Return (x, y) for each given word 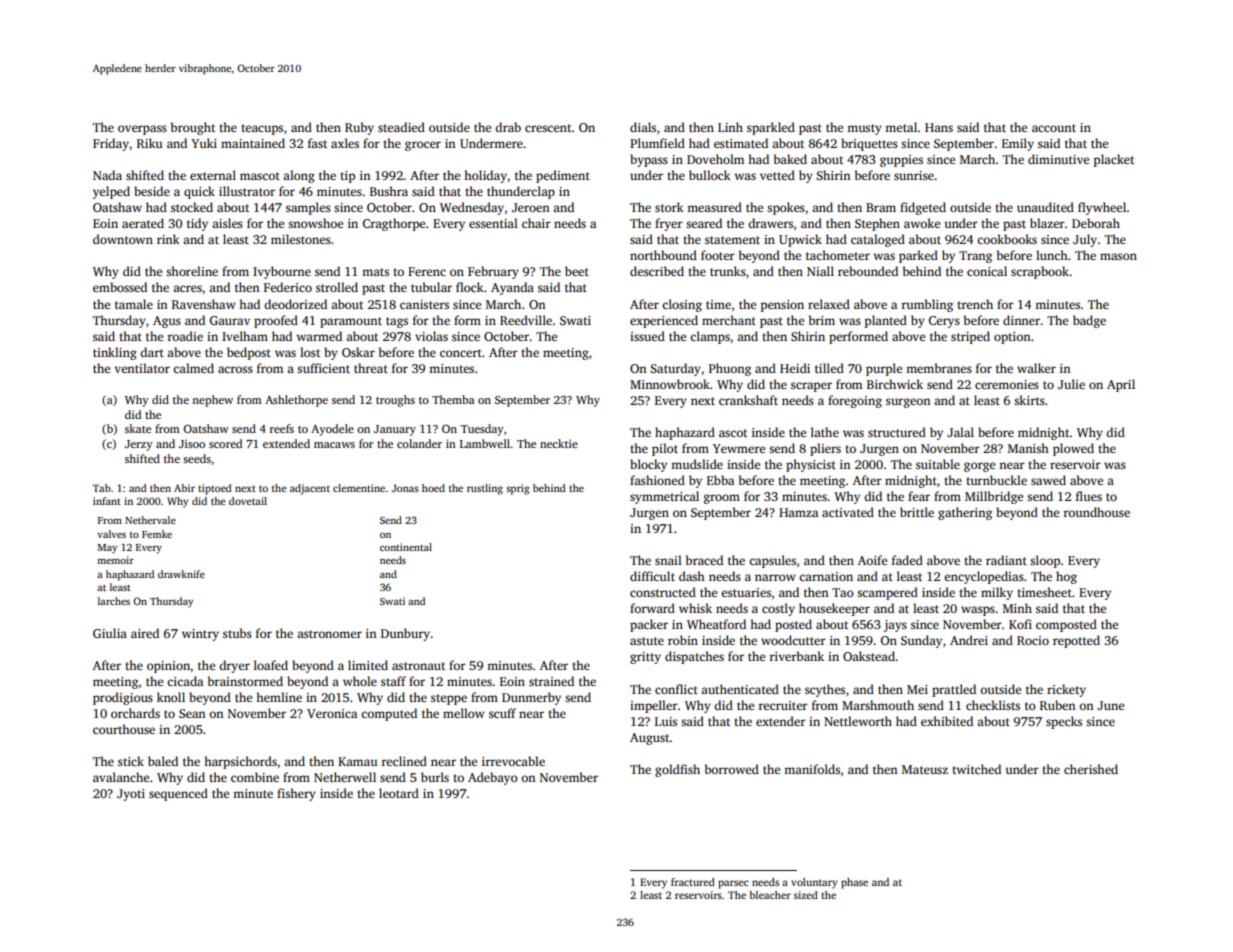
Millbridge (994, 497)
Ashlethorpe (296, 401)
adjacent (310, 489)
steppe (449, 699)
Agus (167, 322)
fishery (296, 794)
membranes (939, 368)
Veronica (332, 713)
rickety (1066, 690)
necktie (559, 443)
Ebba (720, 480)
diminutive (1058, 159)
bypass (649, 160)
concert (461, 353)
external (213, 175)
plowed (1073, 449)
